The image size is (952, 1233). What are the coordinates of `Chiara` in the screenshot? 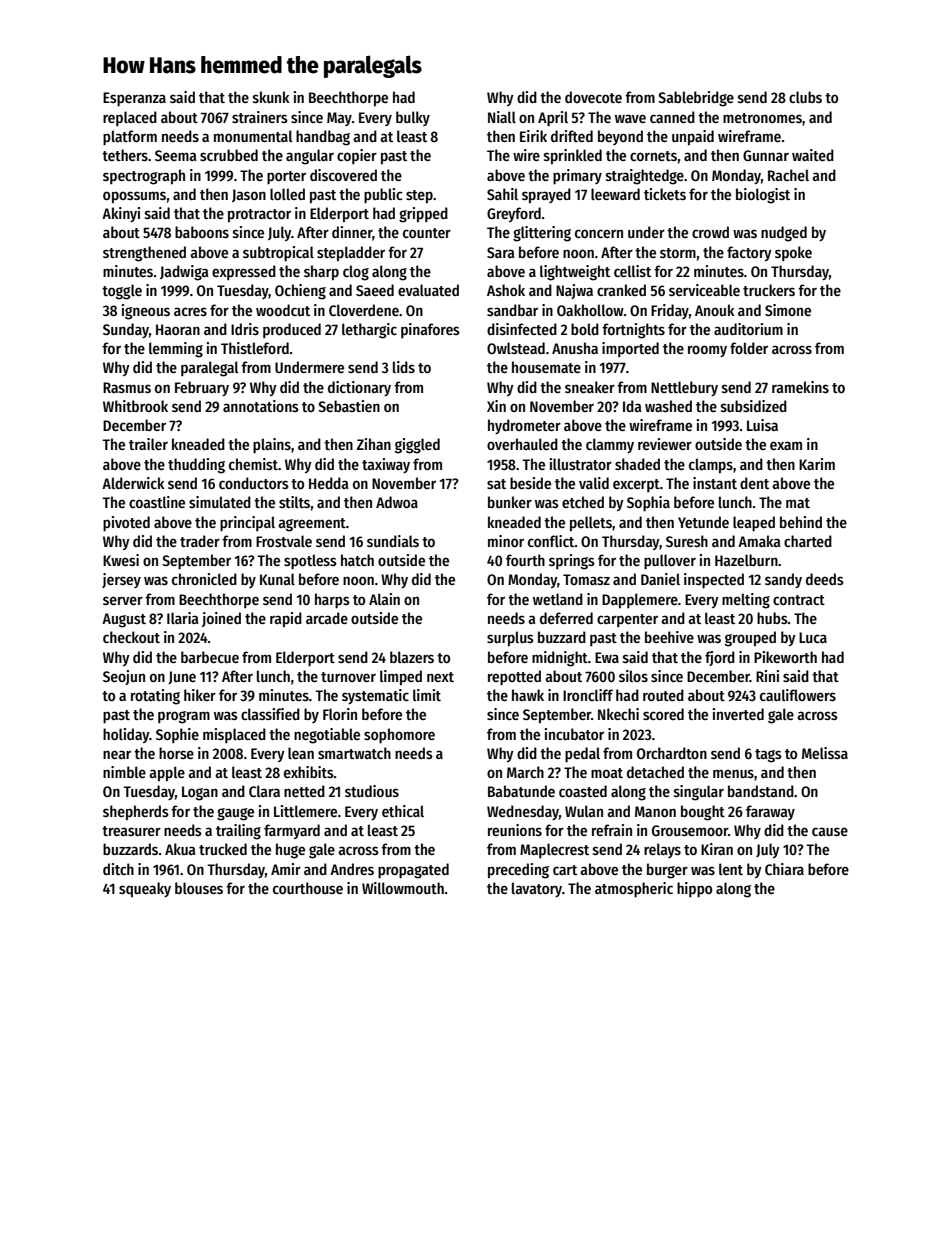 It's located at (784, 869).
